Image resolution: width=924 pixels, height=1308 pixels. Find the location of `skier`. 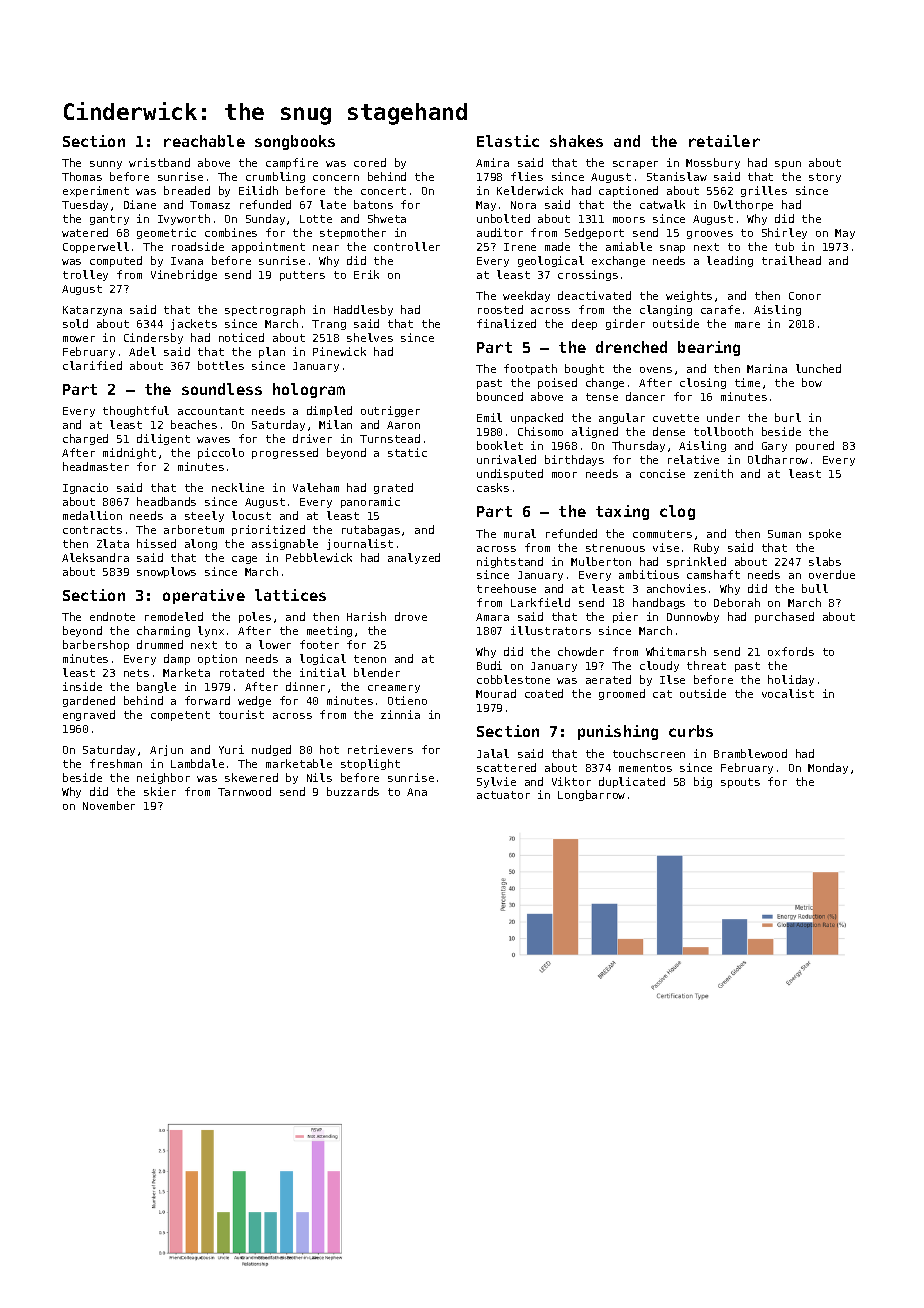

skier is located at coordinates (160, 791).
